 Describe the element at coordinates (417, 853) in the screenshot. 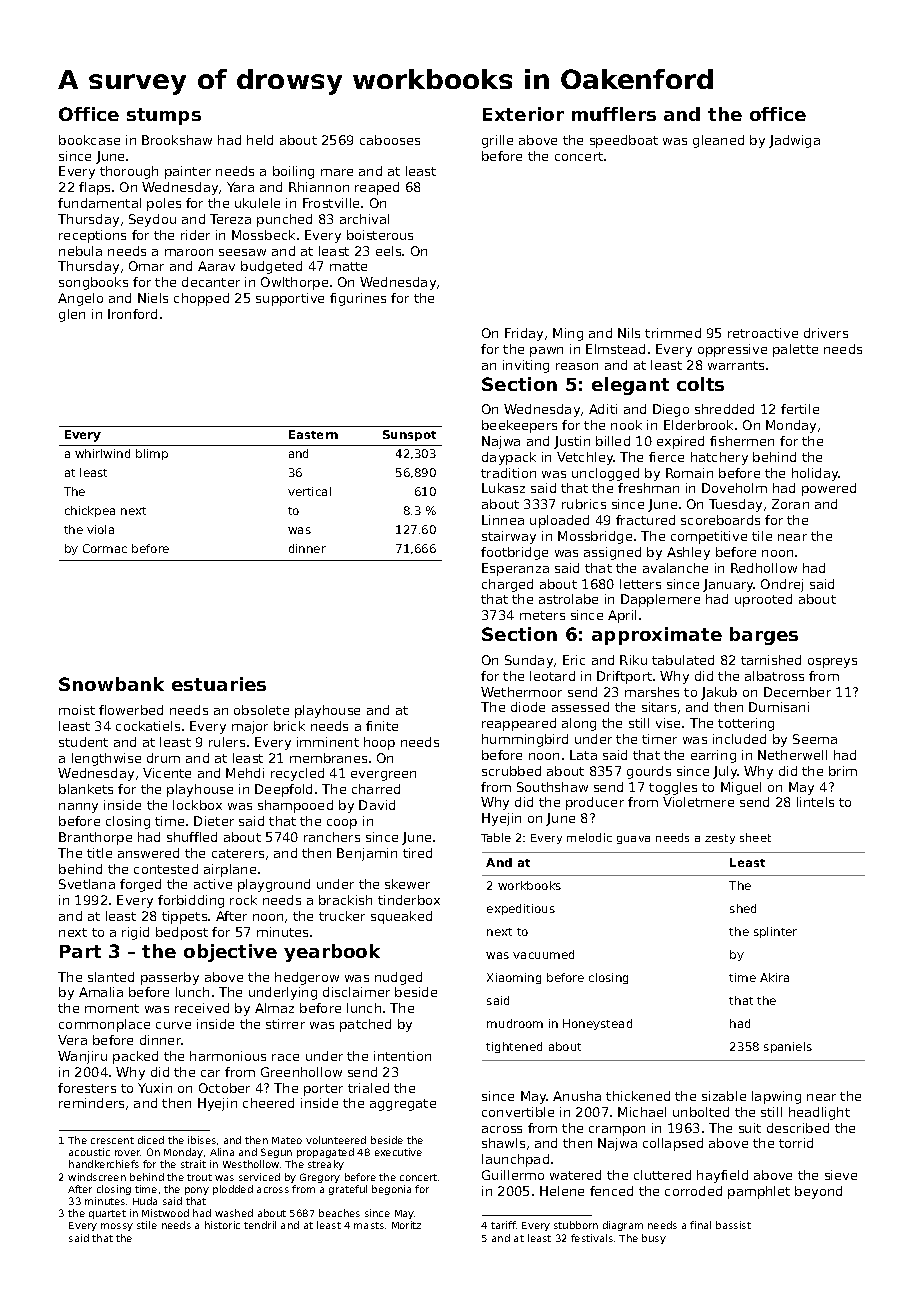

I see `tired` at that location.
